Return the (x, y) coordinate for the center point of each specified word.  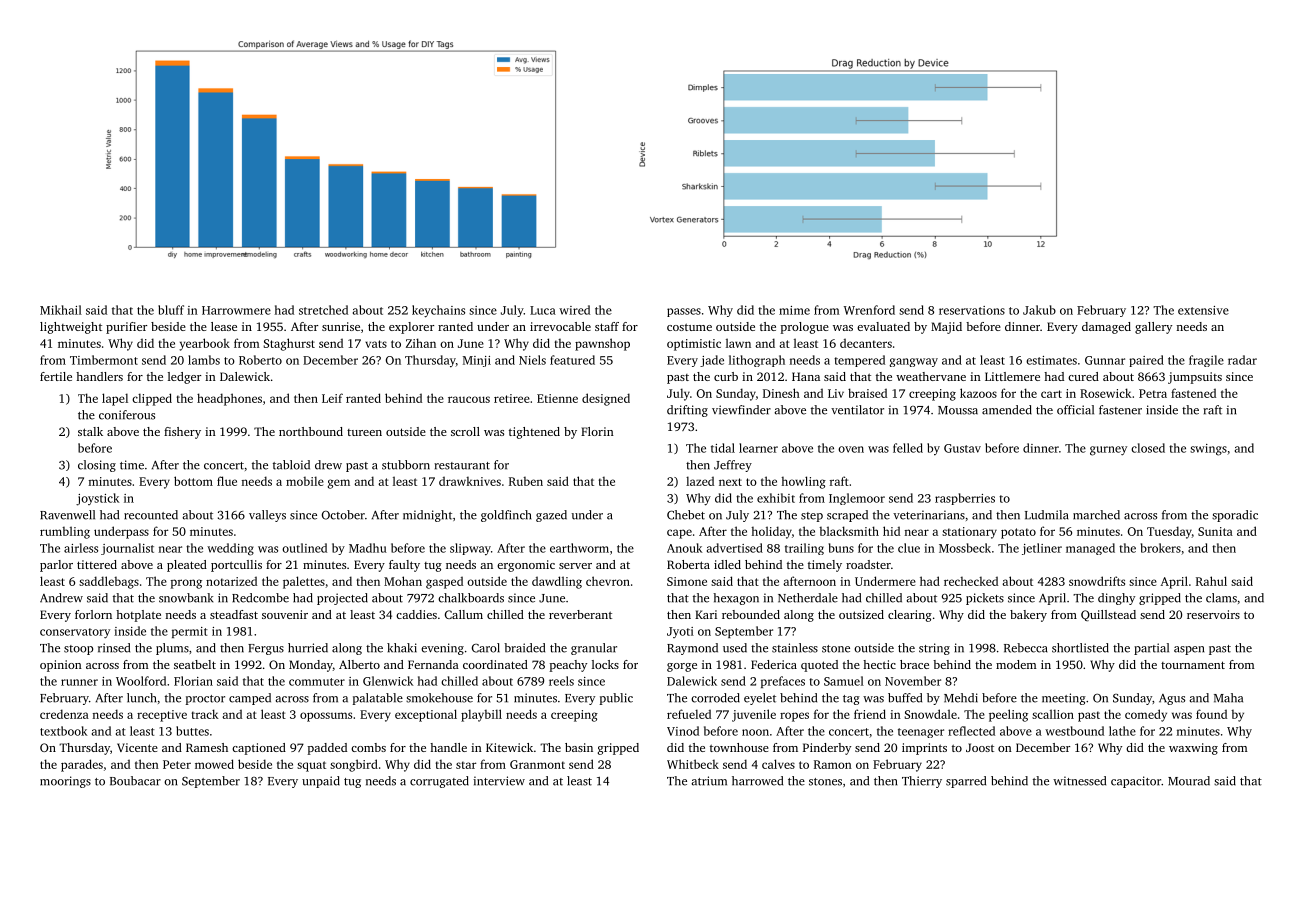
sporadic (1235, 516)
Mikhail (61, 310)
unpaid (321, 782)
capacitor (1136, 782)
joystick (98, 499)
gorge (682, 667)
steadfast (234, 614)
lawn (738, 343)
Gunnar (1105, 360)
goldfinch (506, 516)
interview (499, 781)
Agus (1172, 699)
